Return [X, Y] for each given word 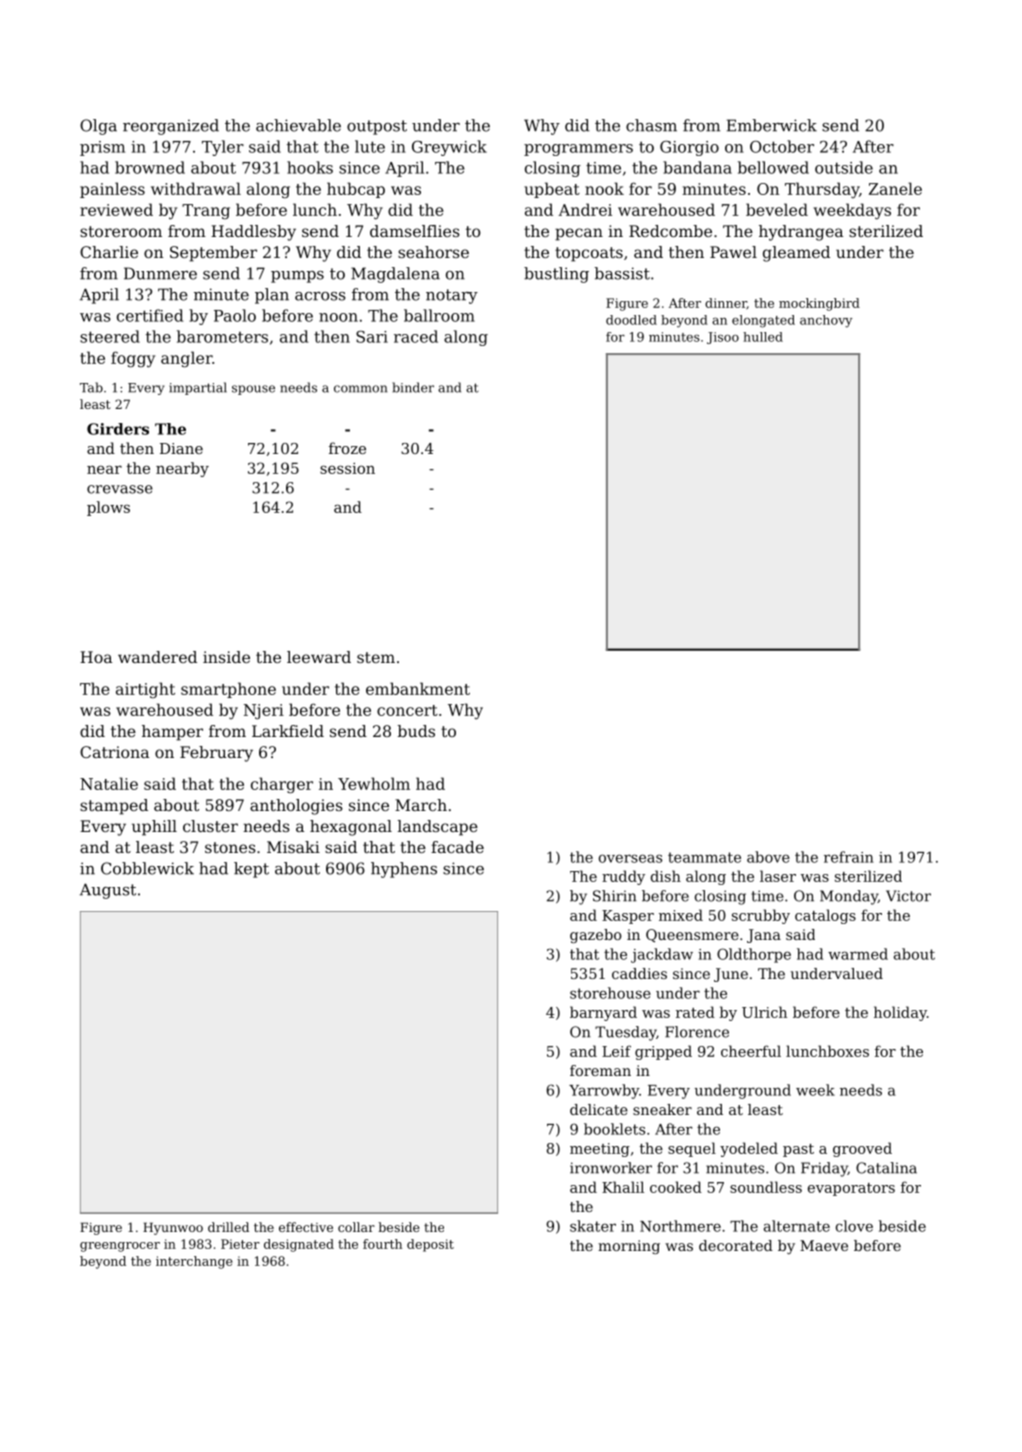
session [347, 468]
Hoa [96, 657]
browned [150, 167]
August [108, 891]
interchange [194, 1262]
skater [593, 1226]
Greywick [449, 148]
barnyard [603, 1013]
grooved [862, 1149]
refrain [849, 857]
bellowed [773, 167]
